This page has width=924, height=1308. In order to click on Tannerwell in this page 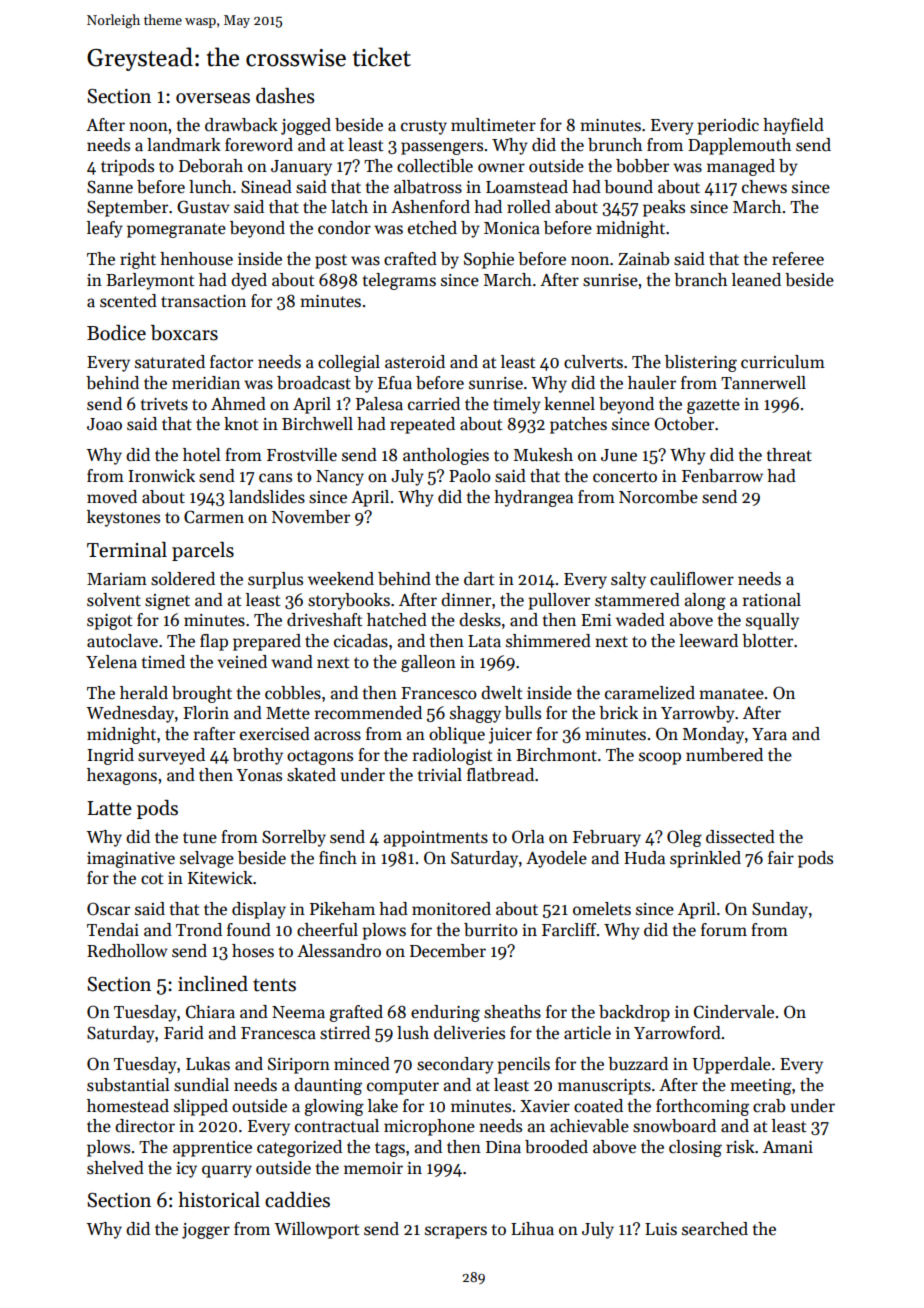, I will do `click(763, 383)`.
